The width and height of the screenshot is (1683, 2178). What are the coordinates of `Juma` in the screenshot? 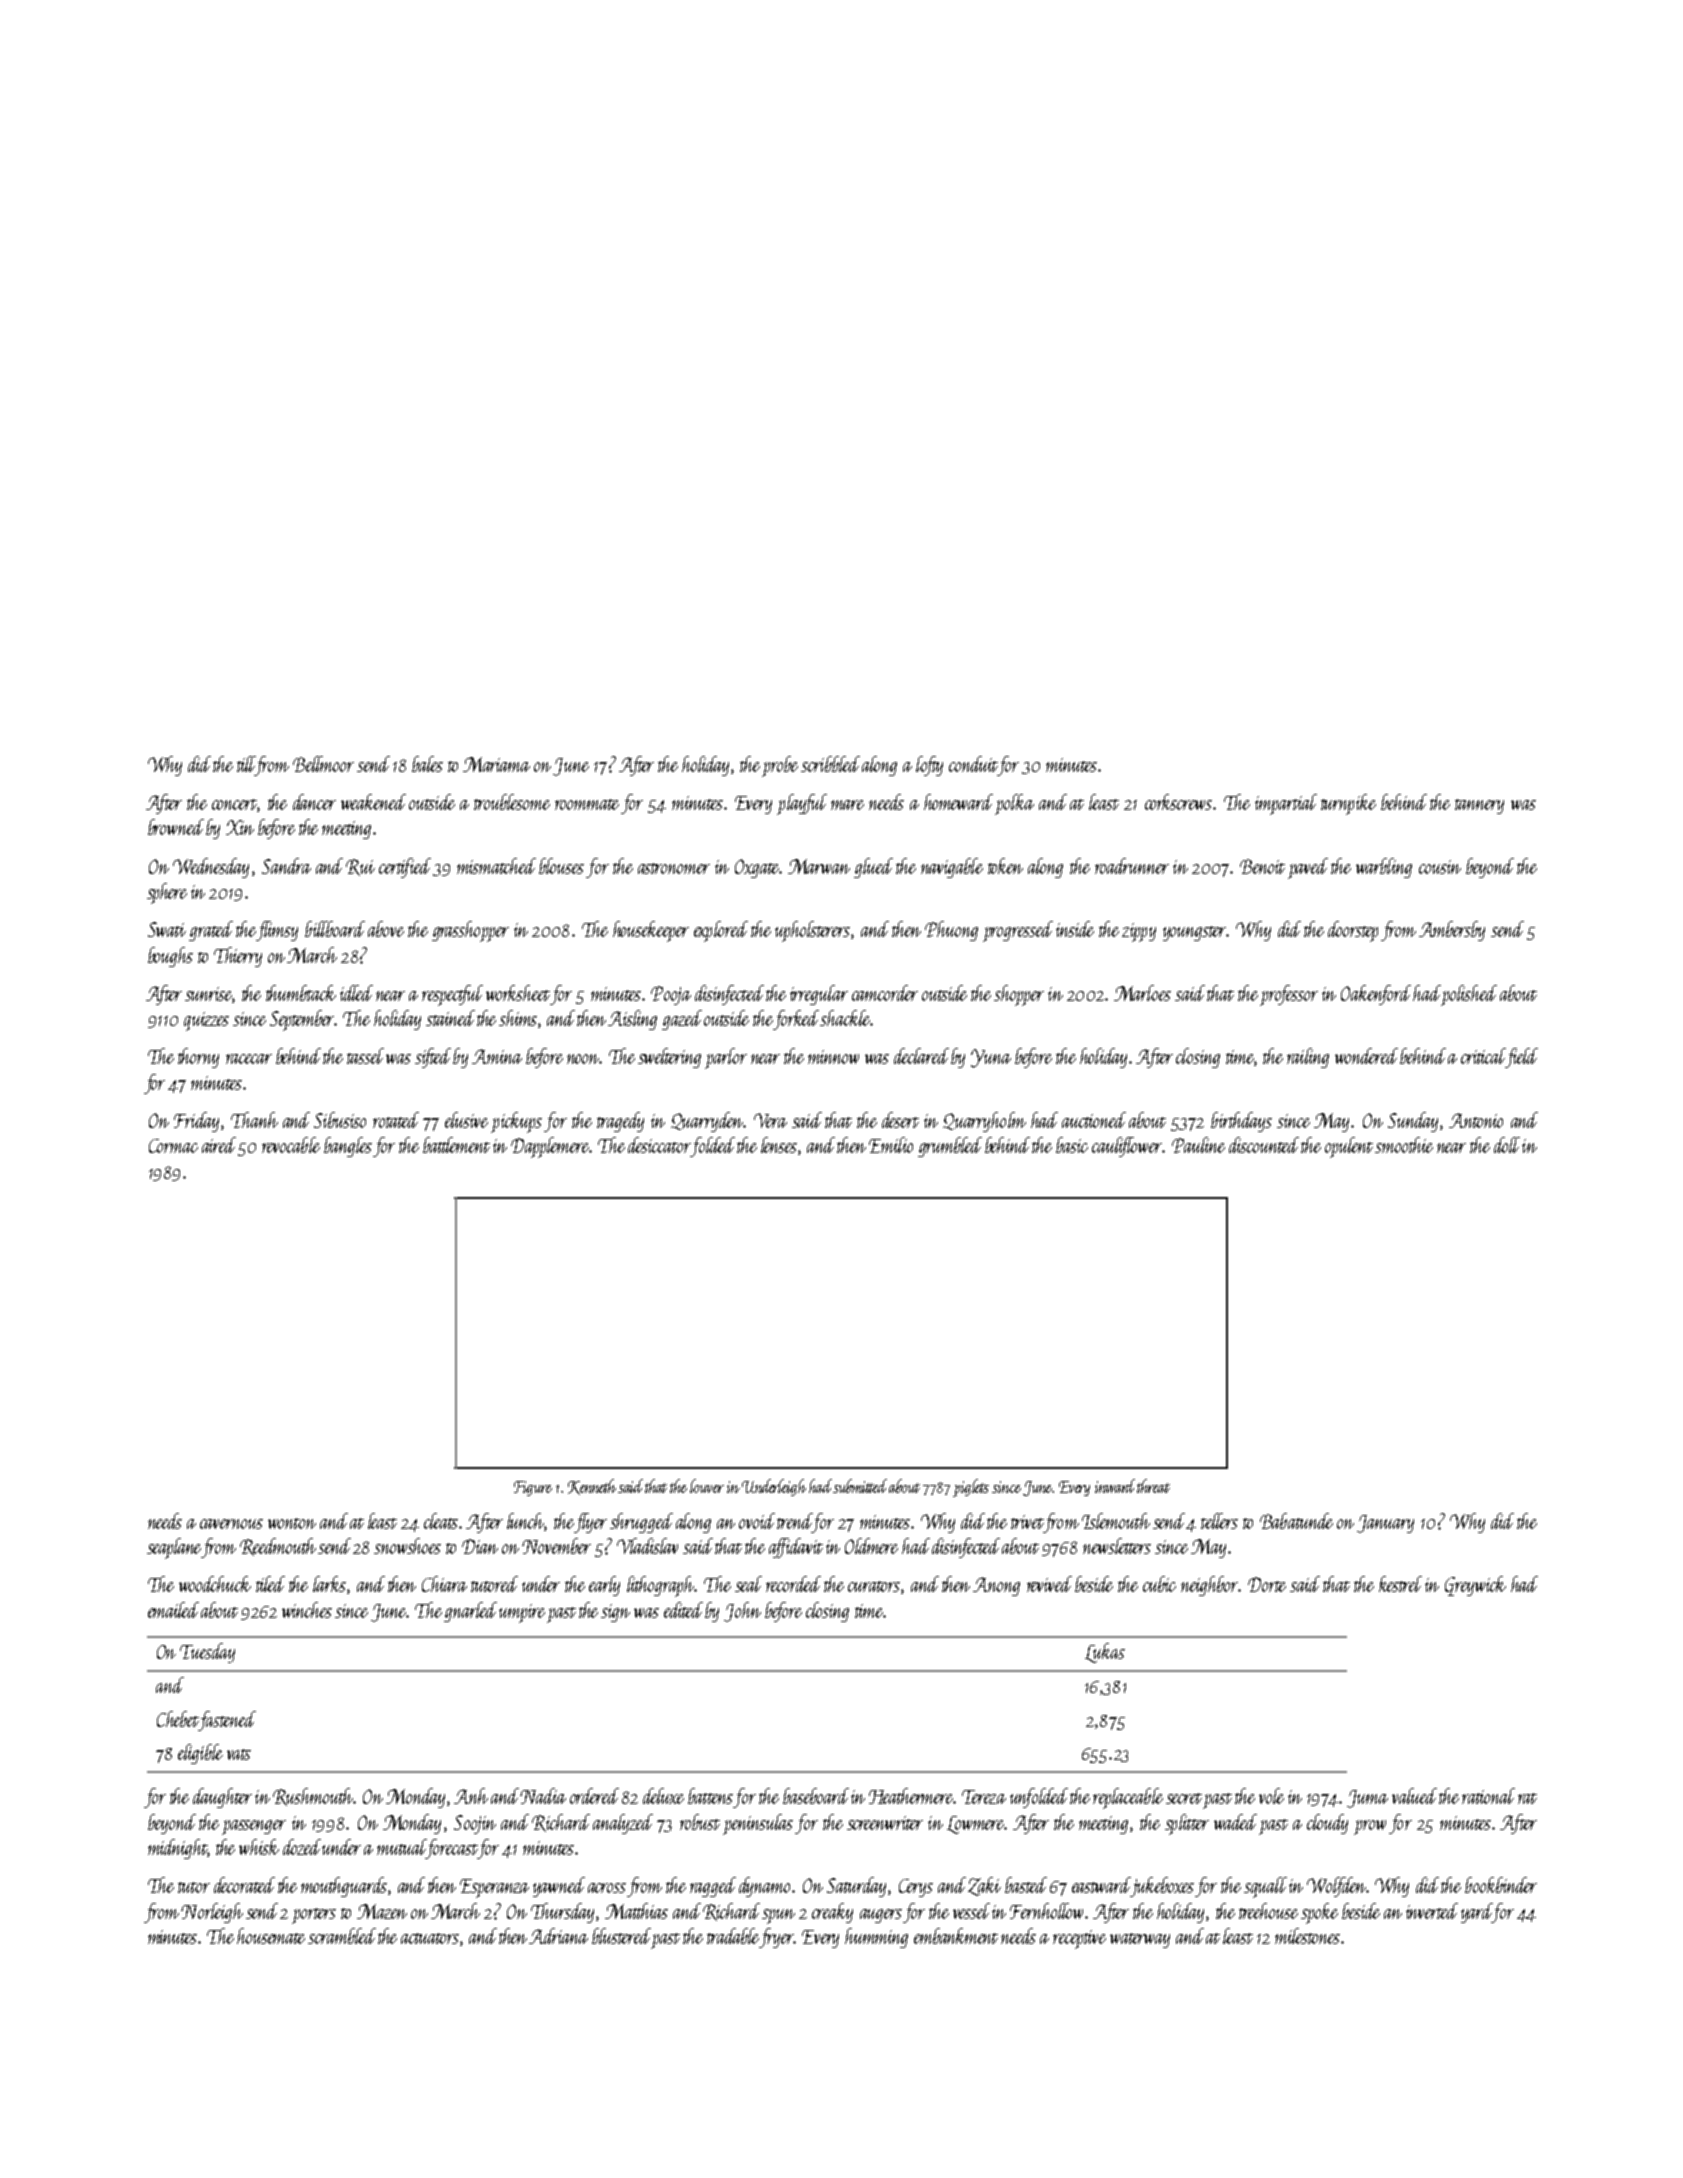 It's located at (1367, 1799).
